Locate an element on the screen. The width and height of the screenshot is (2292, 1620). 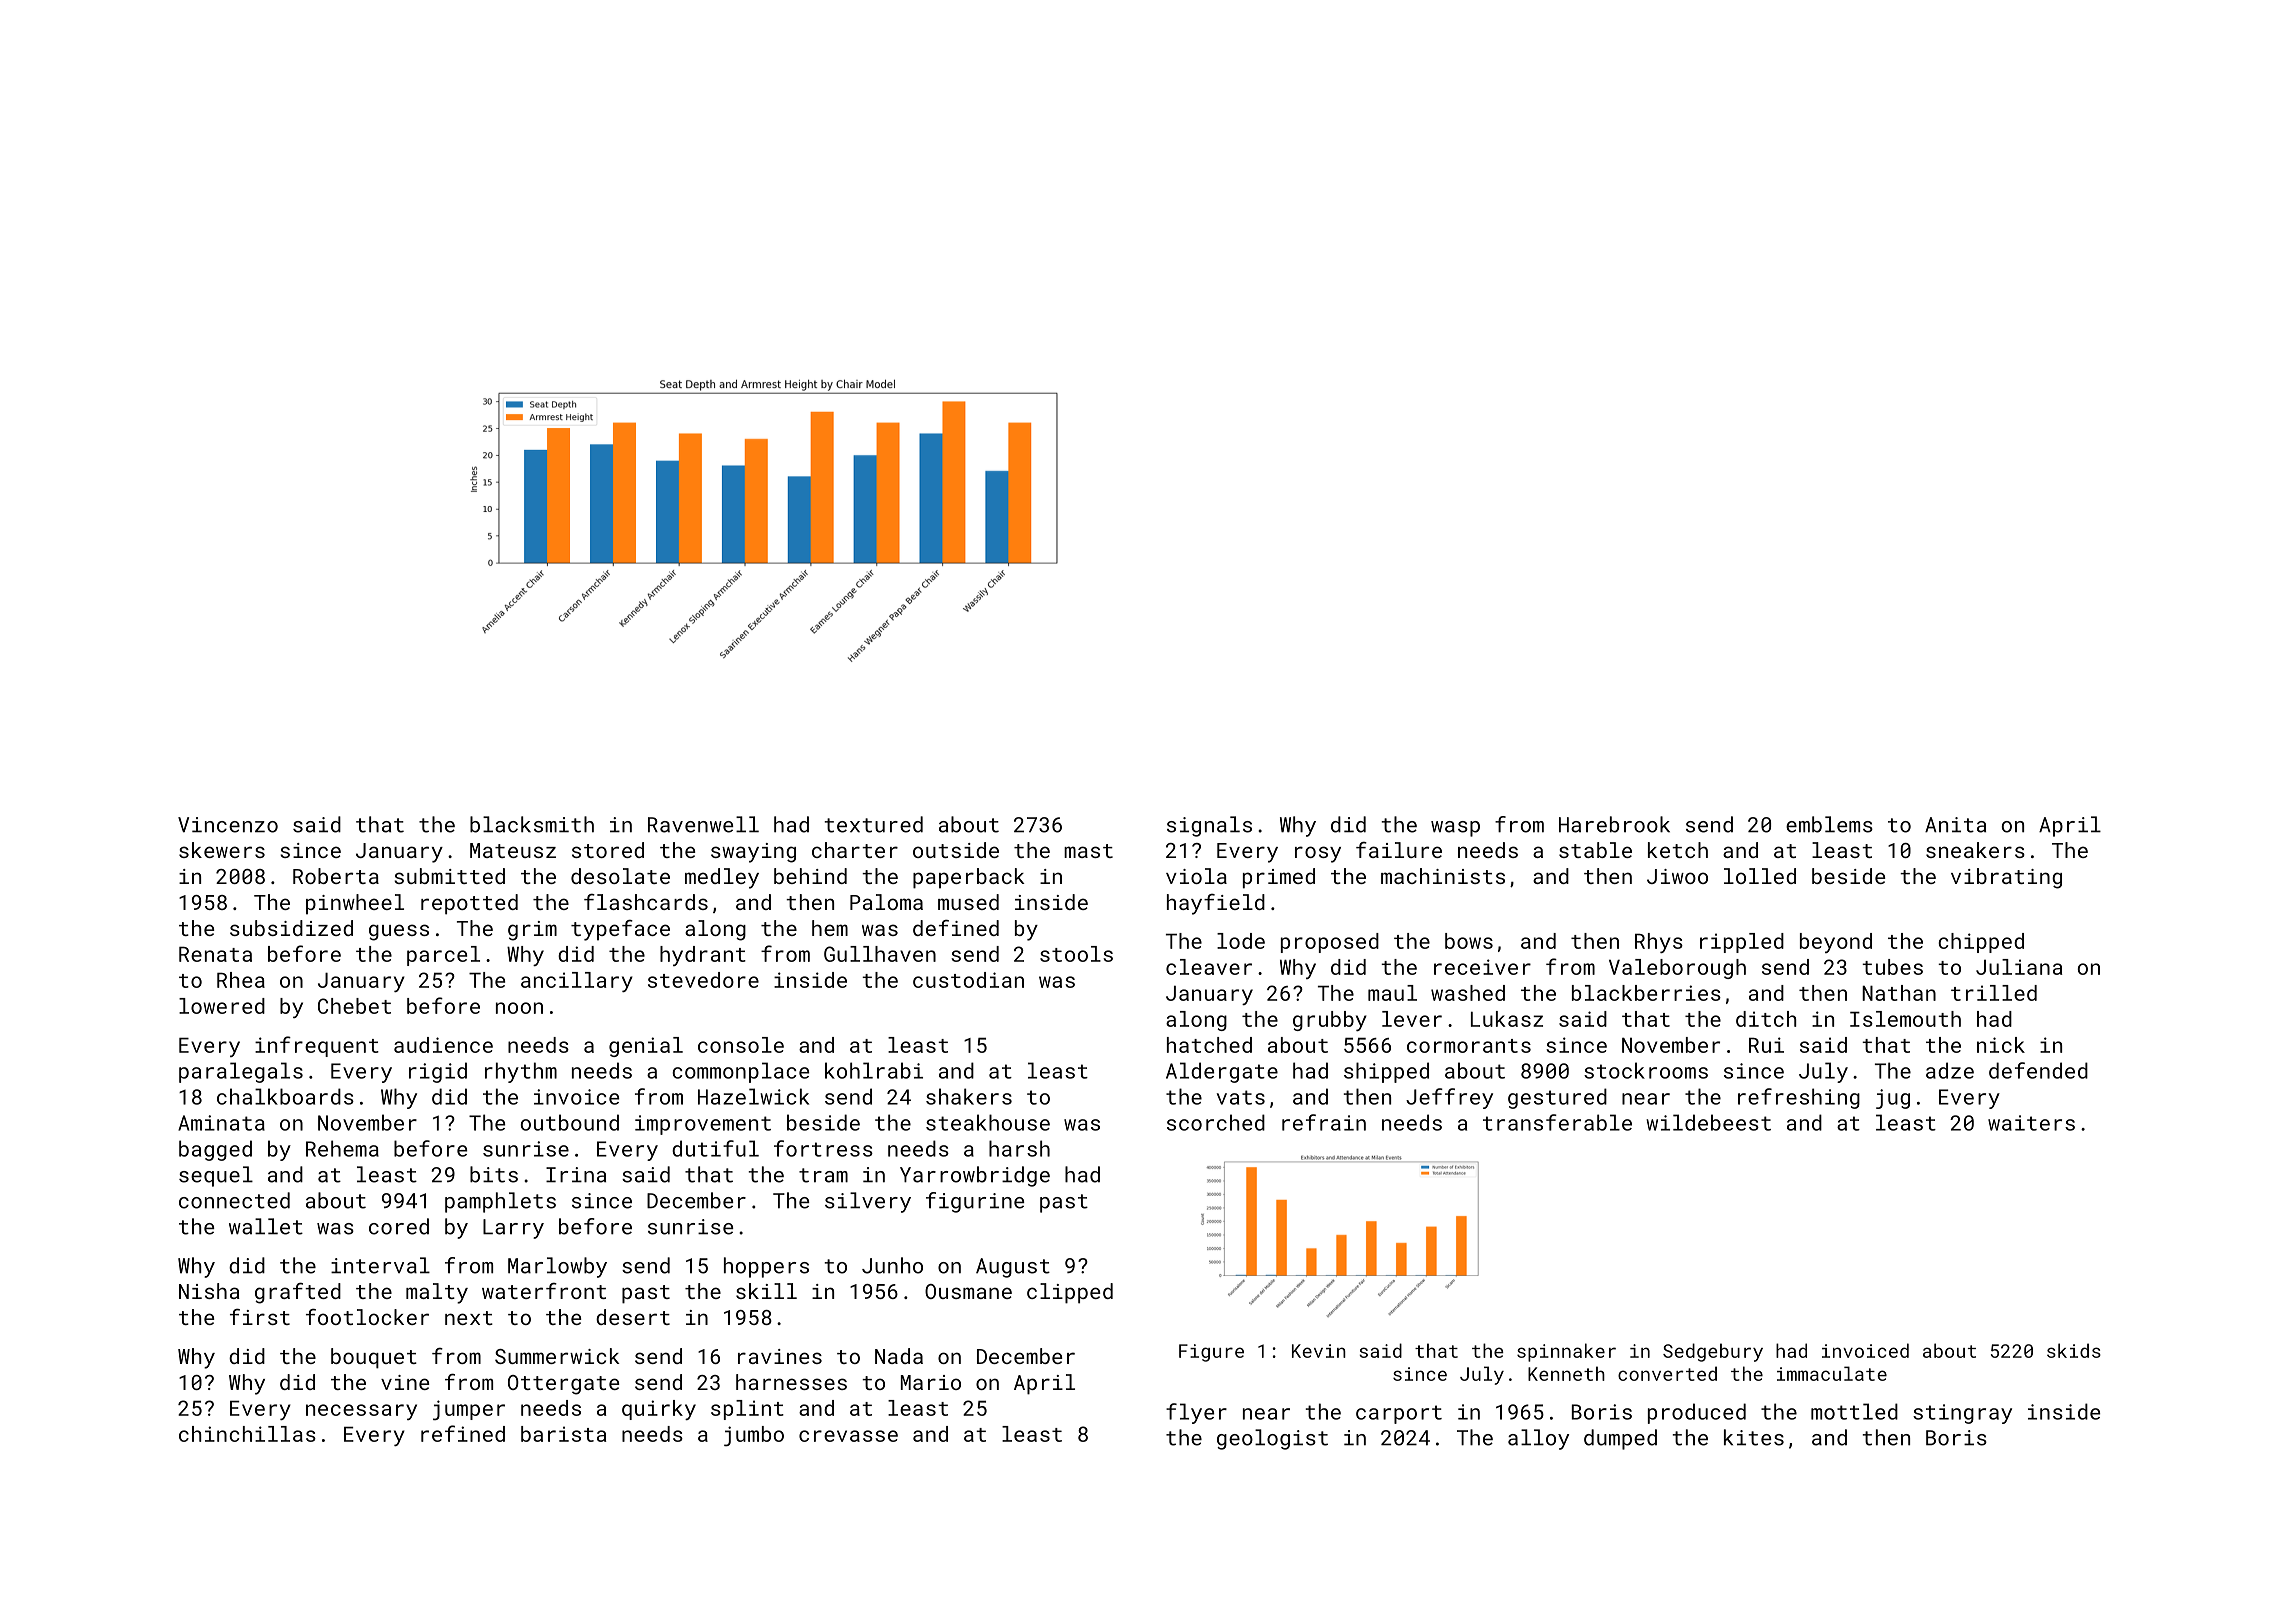
rhythm is located at coordinates (521, 1072).
